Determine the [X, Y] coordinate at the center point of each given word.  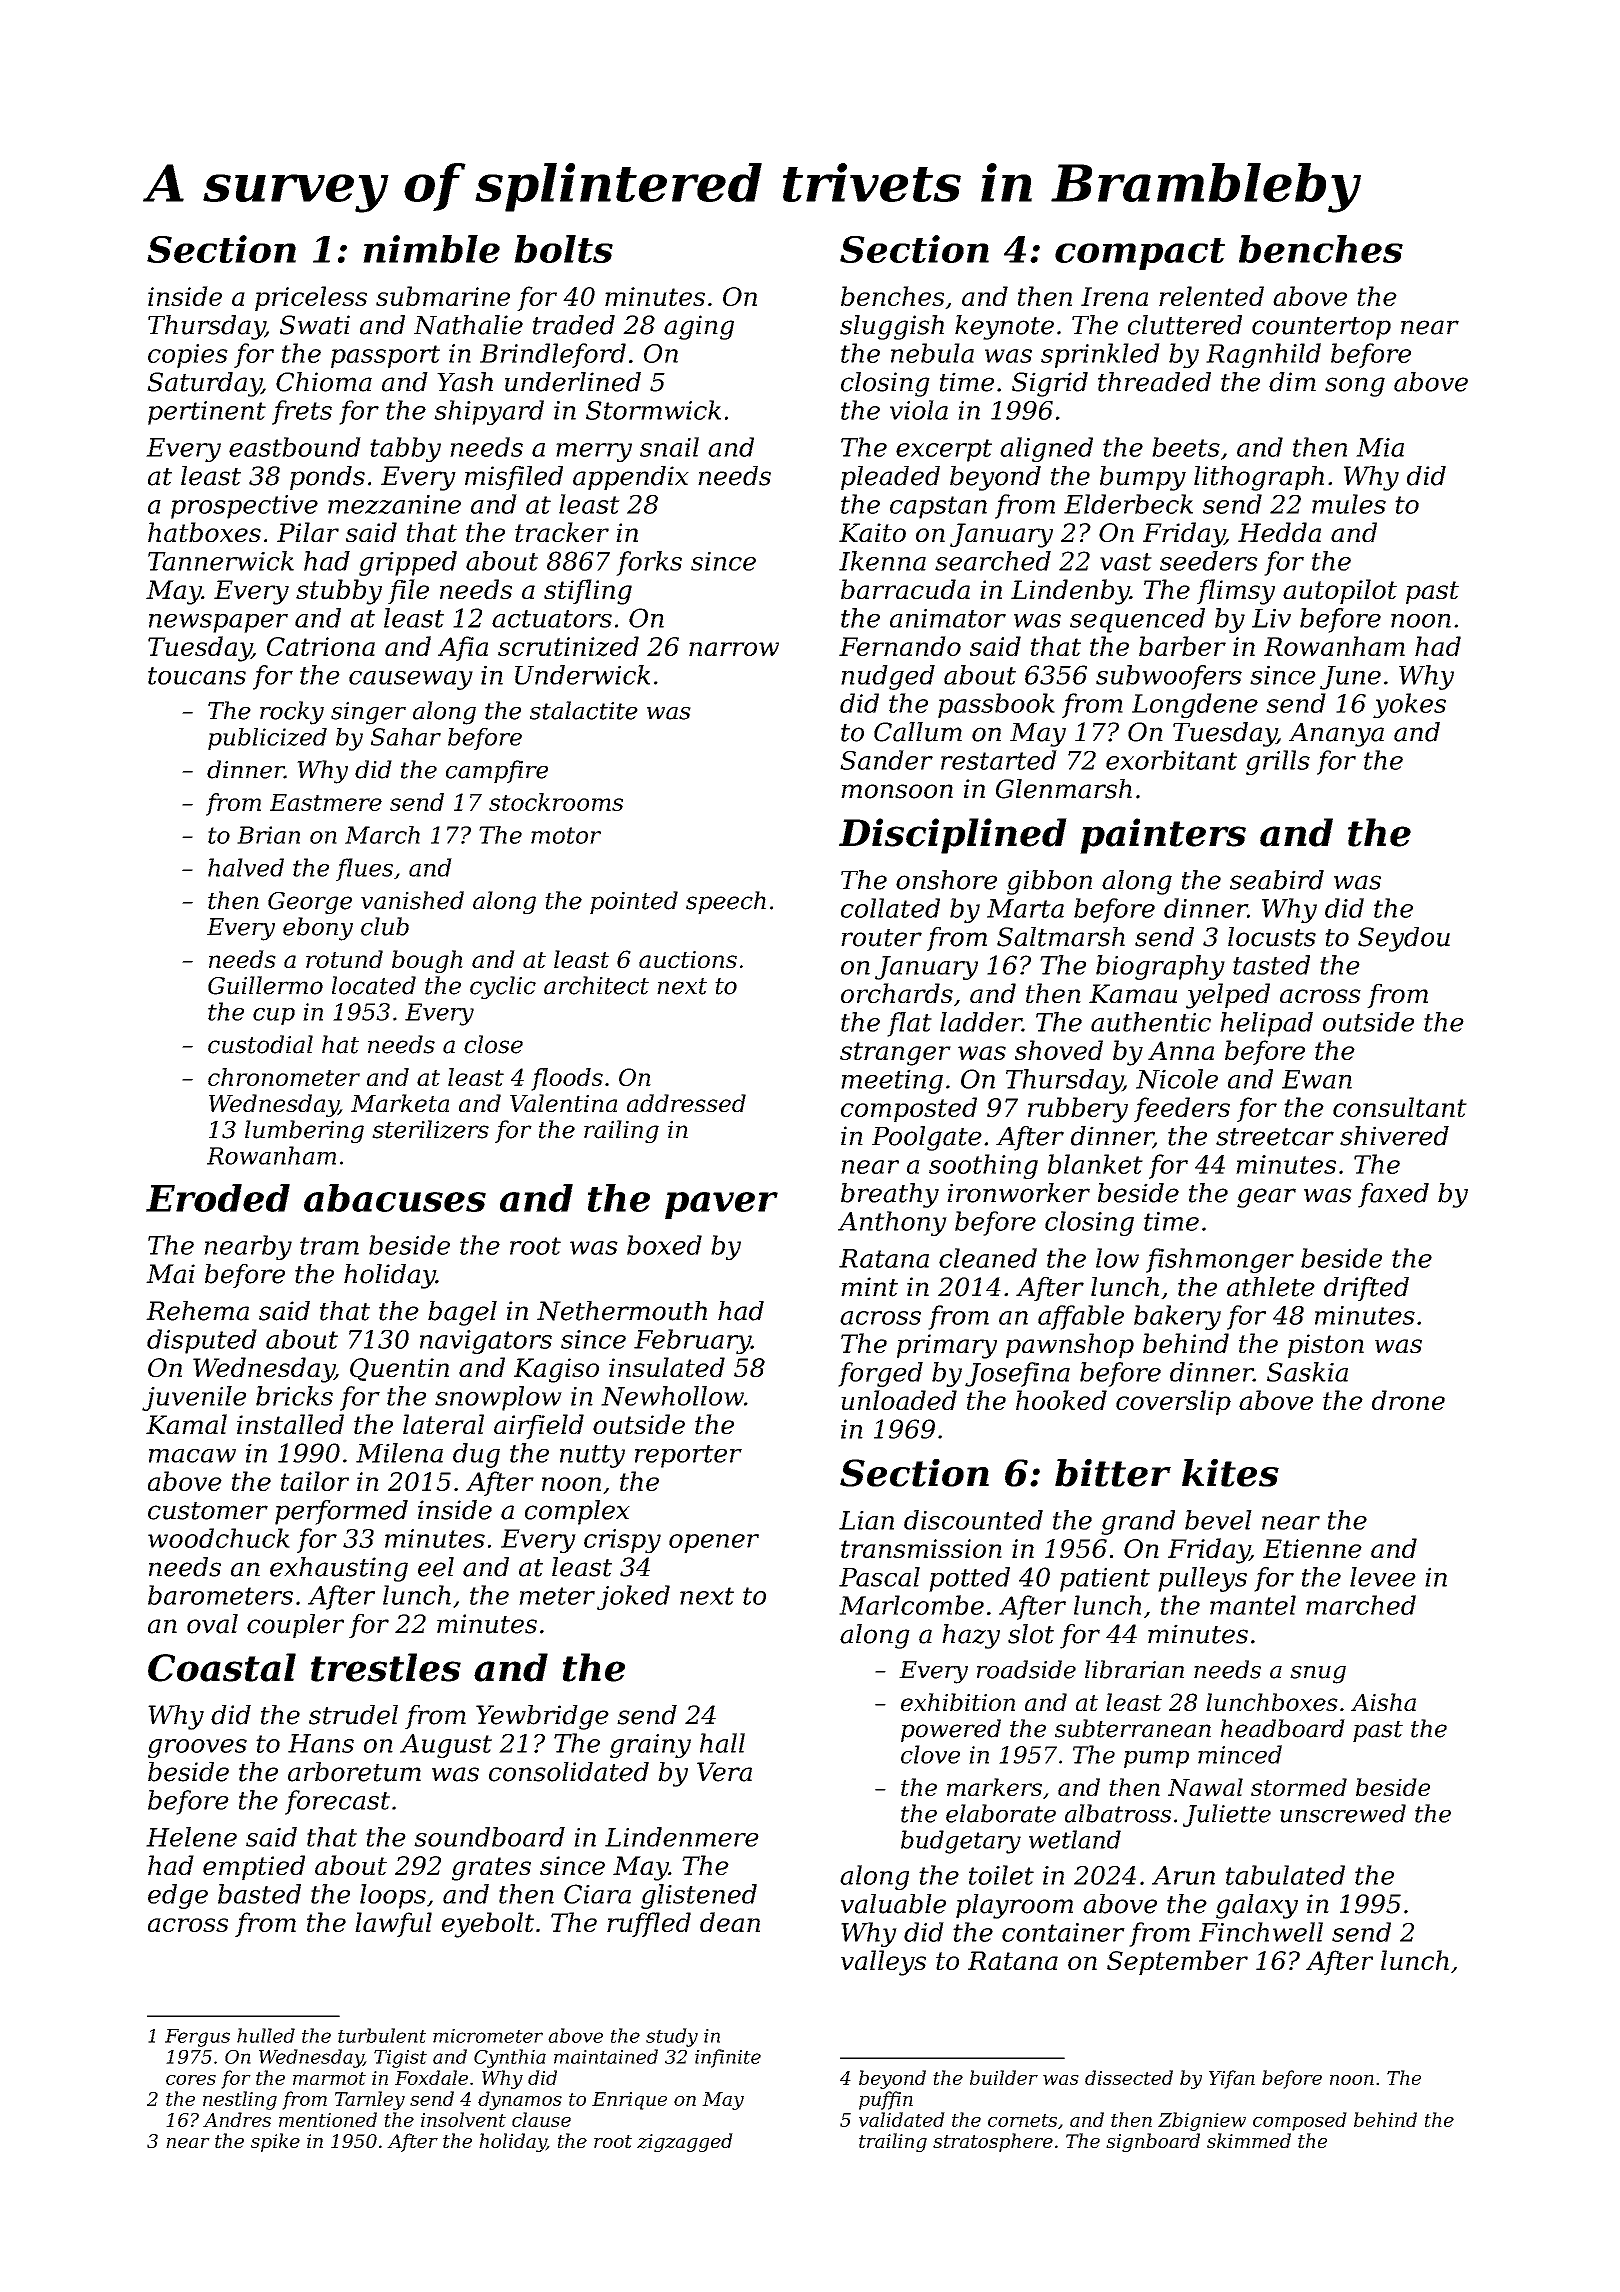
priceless [311, 298]
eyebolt [488, 1925]
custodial [260, 1044]
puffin [886, 2100]
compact [1140, 254]
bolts [563, 249]
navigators [486, 1342]
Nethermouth [622, 1311]
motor [566, 835]
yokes [1409, 705]
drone [1408, 1400]
